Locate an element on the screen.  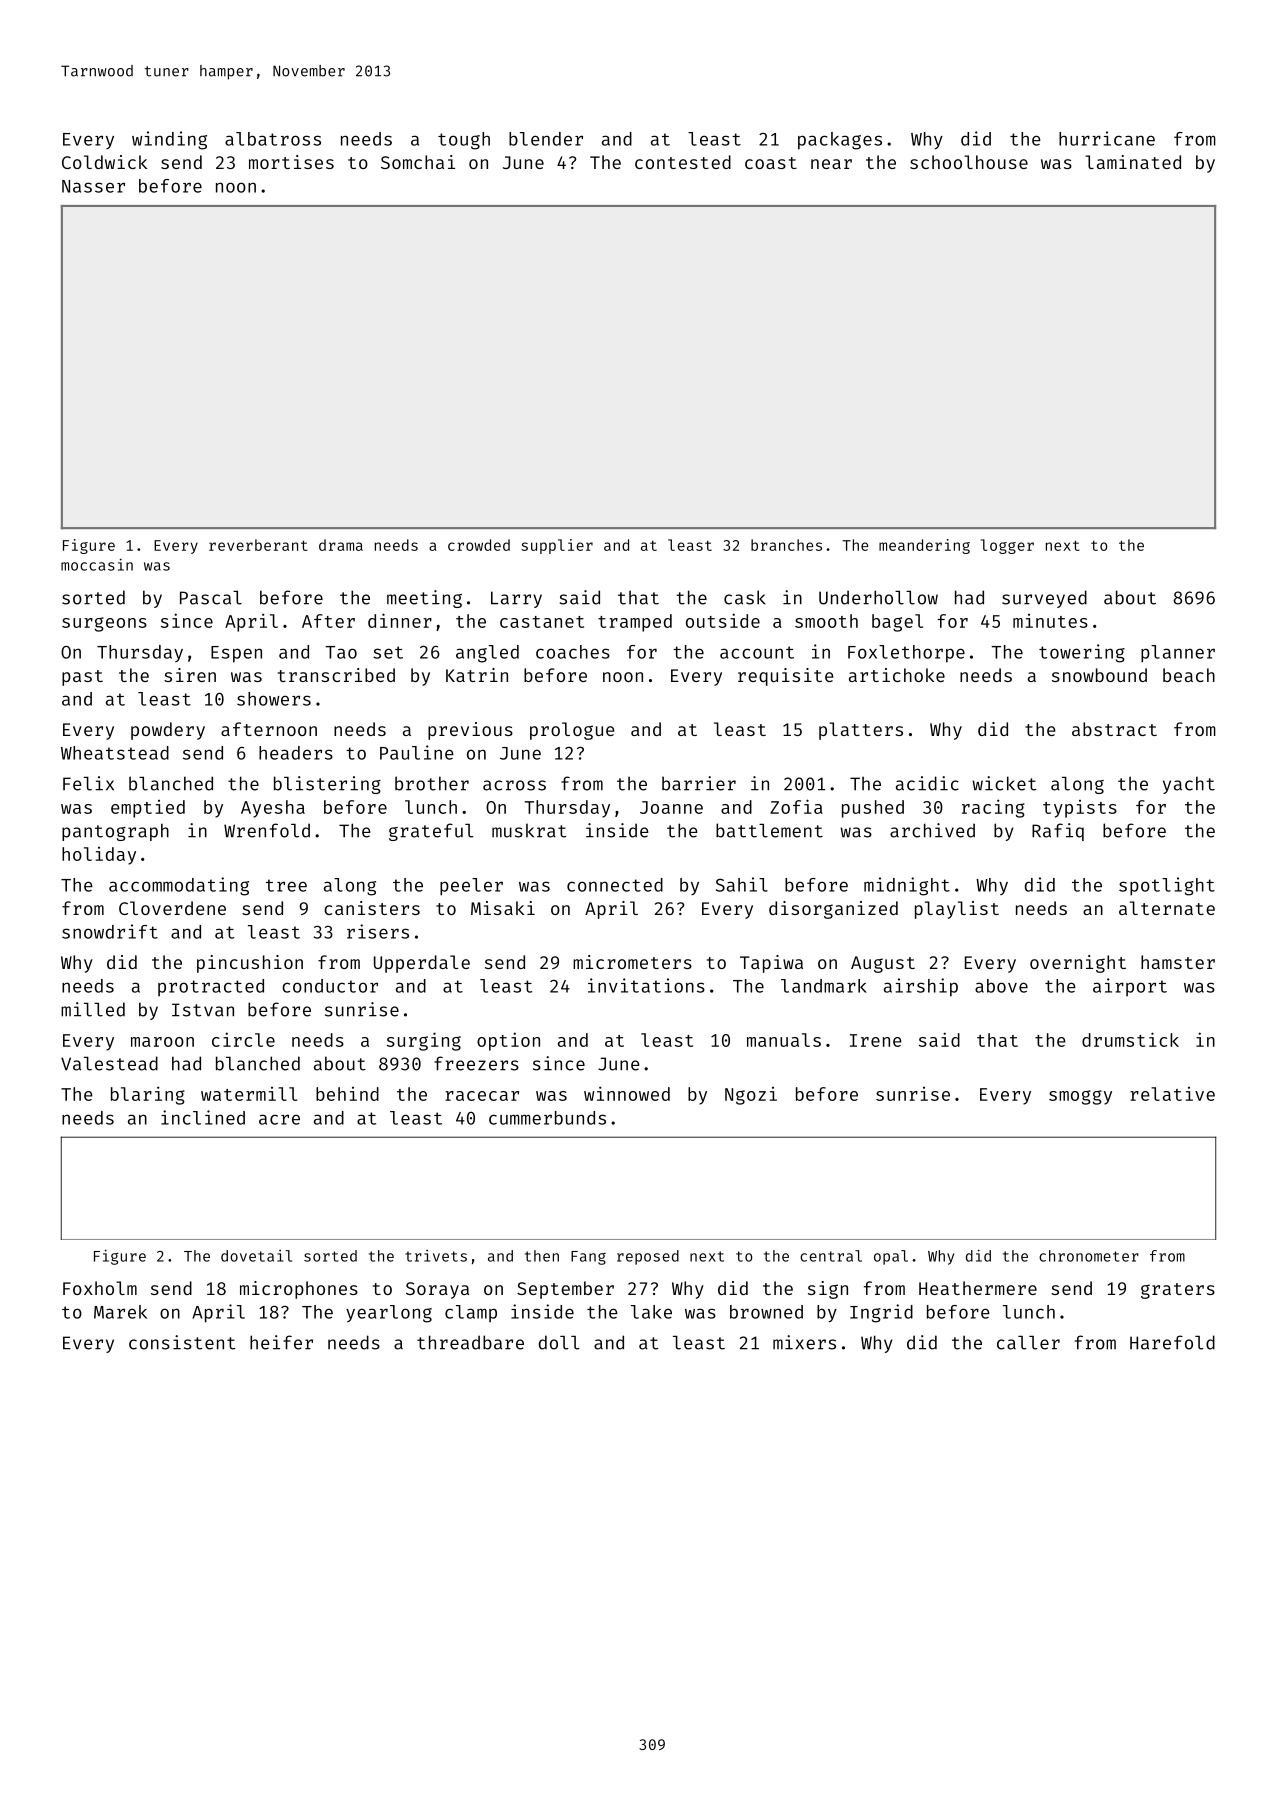
blender is located at coordinates (546, 139).
